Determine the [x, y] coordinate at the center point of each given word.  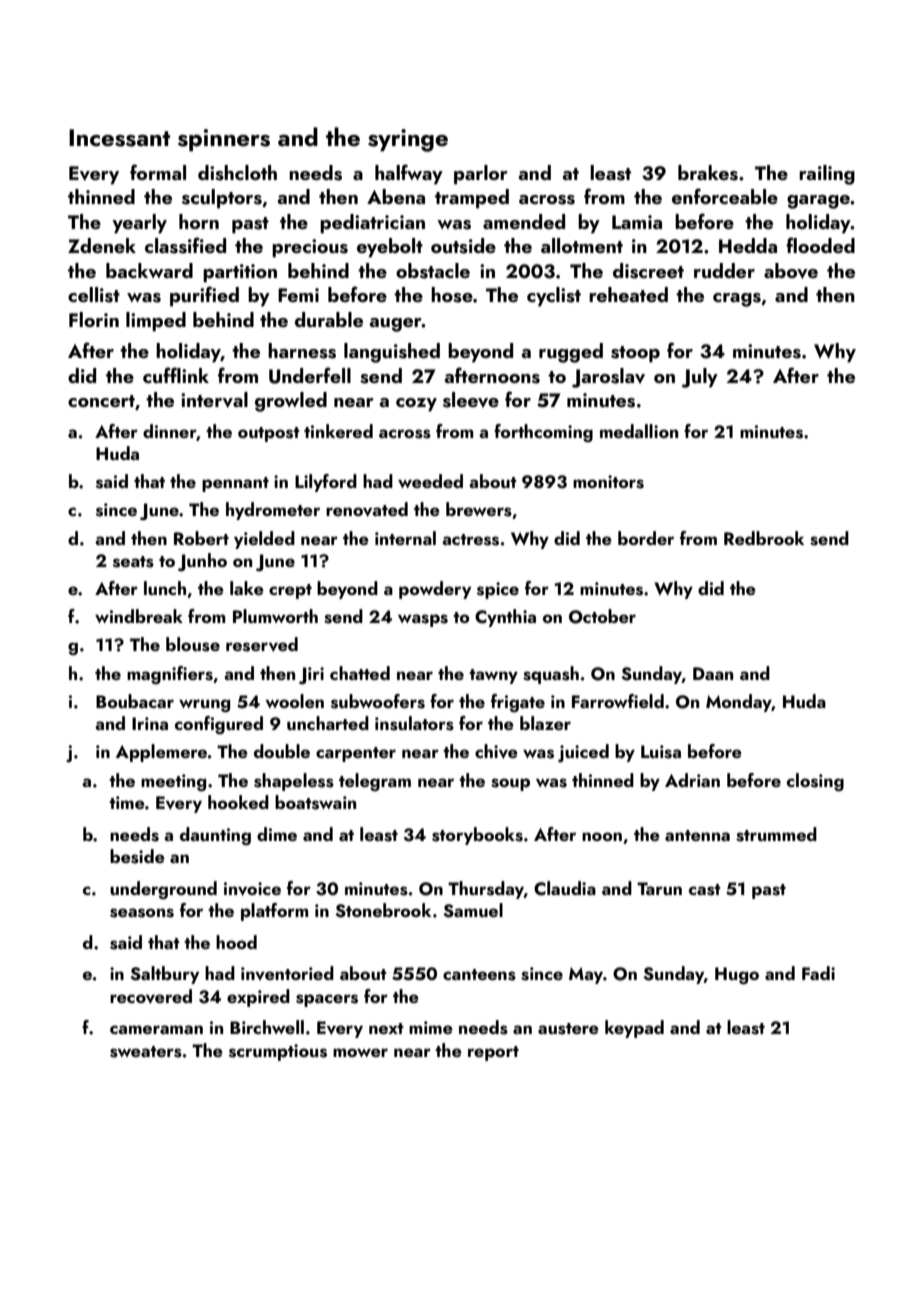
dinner [169, 431]
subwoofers [378, 701]
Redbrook [764, 538]
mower [360, 1052]
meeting [173, 782]
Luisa [661, 752]
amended [524, 221]
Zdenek [102, 245]
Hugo [737, 975]
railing [827, 175]
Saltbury [164, 975]
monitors [608, 482]
